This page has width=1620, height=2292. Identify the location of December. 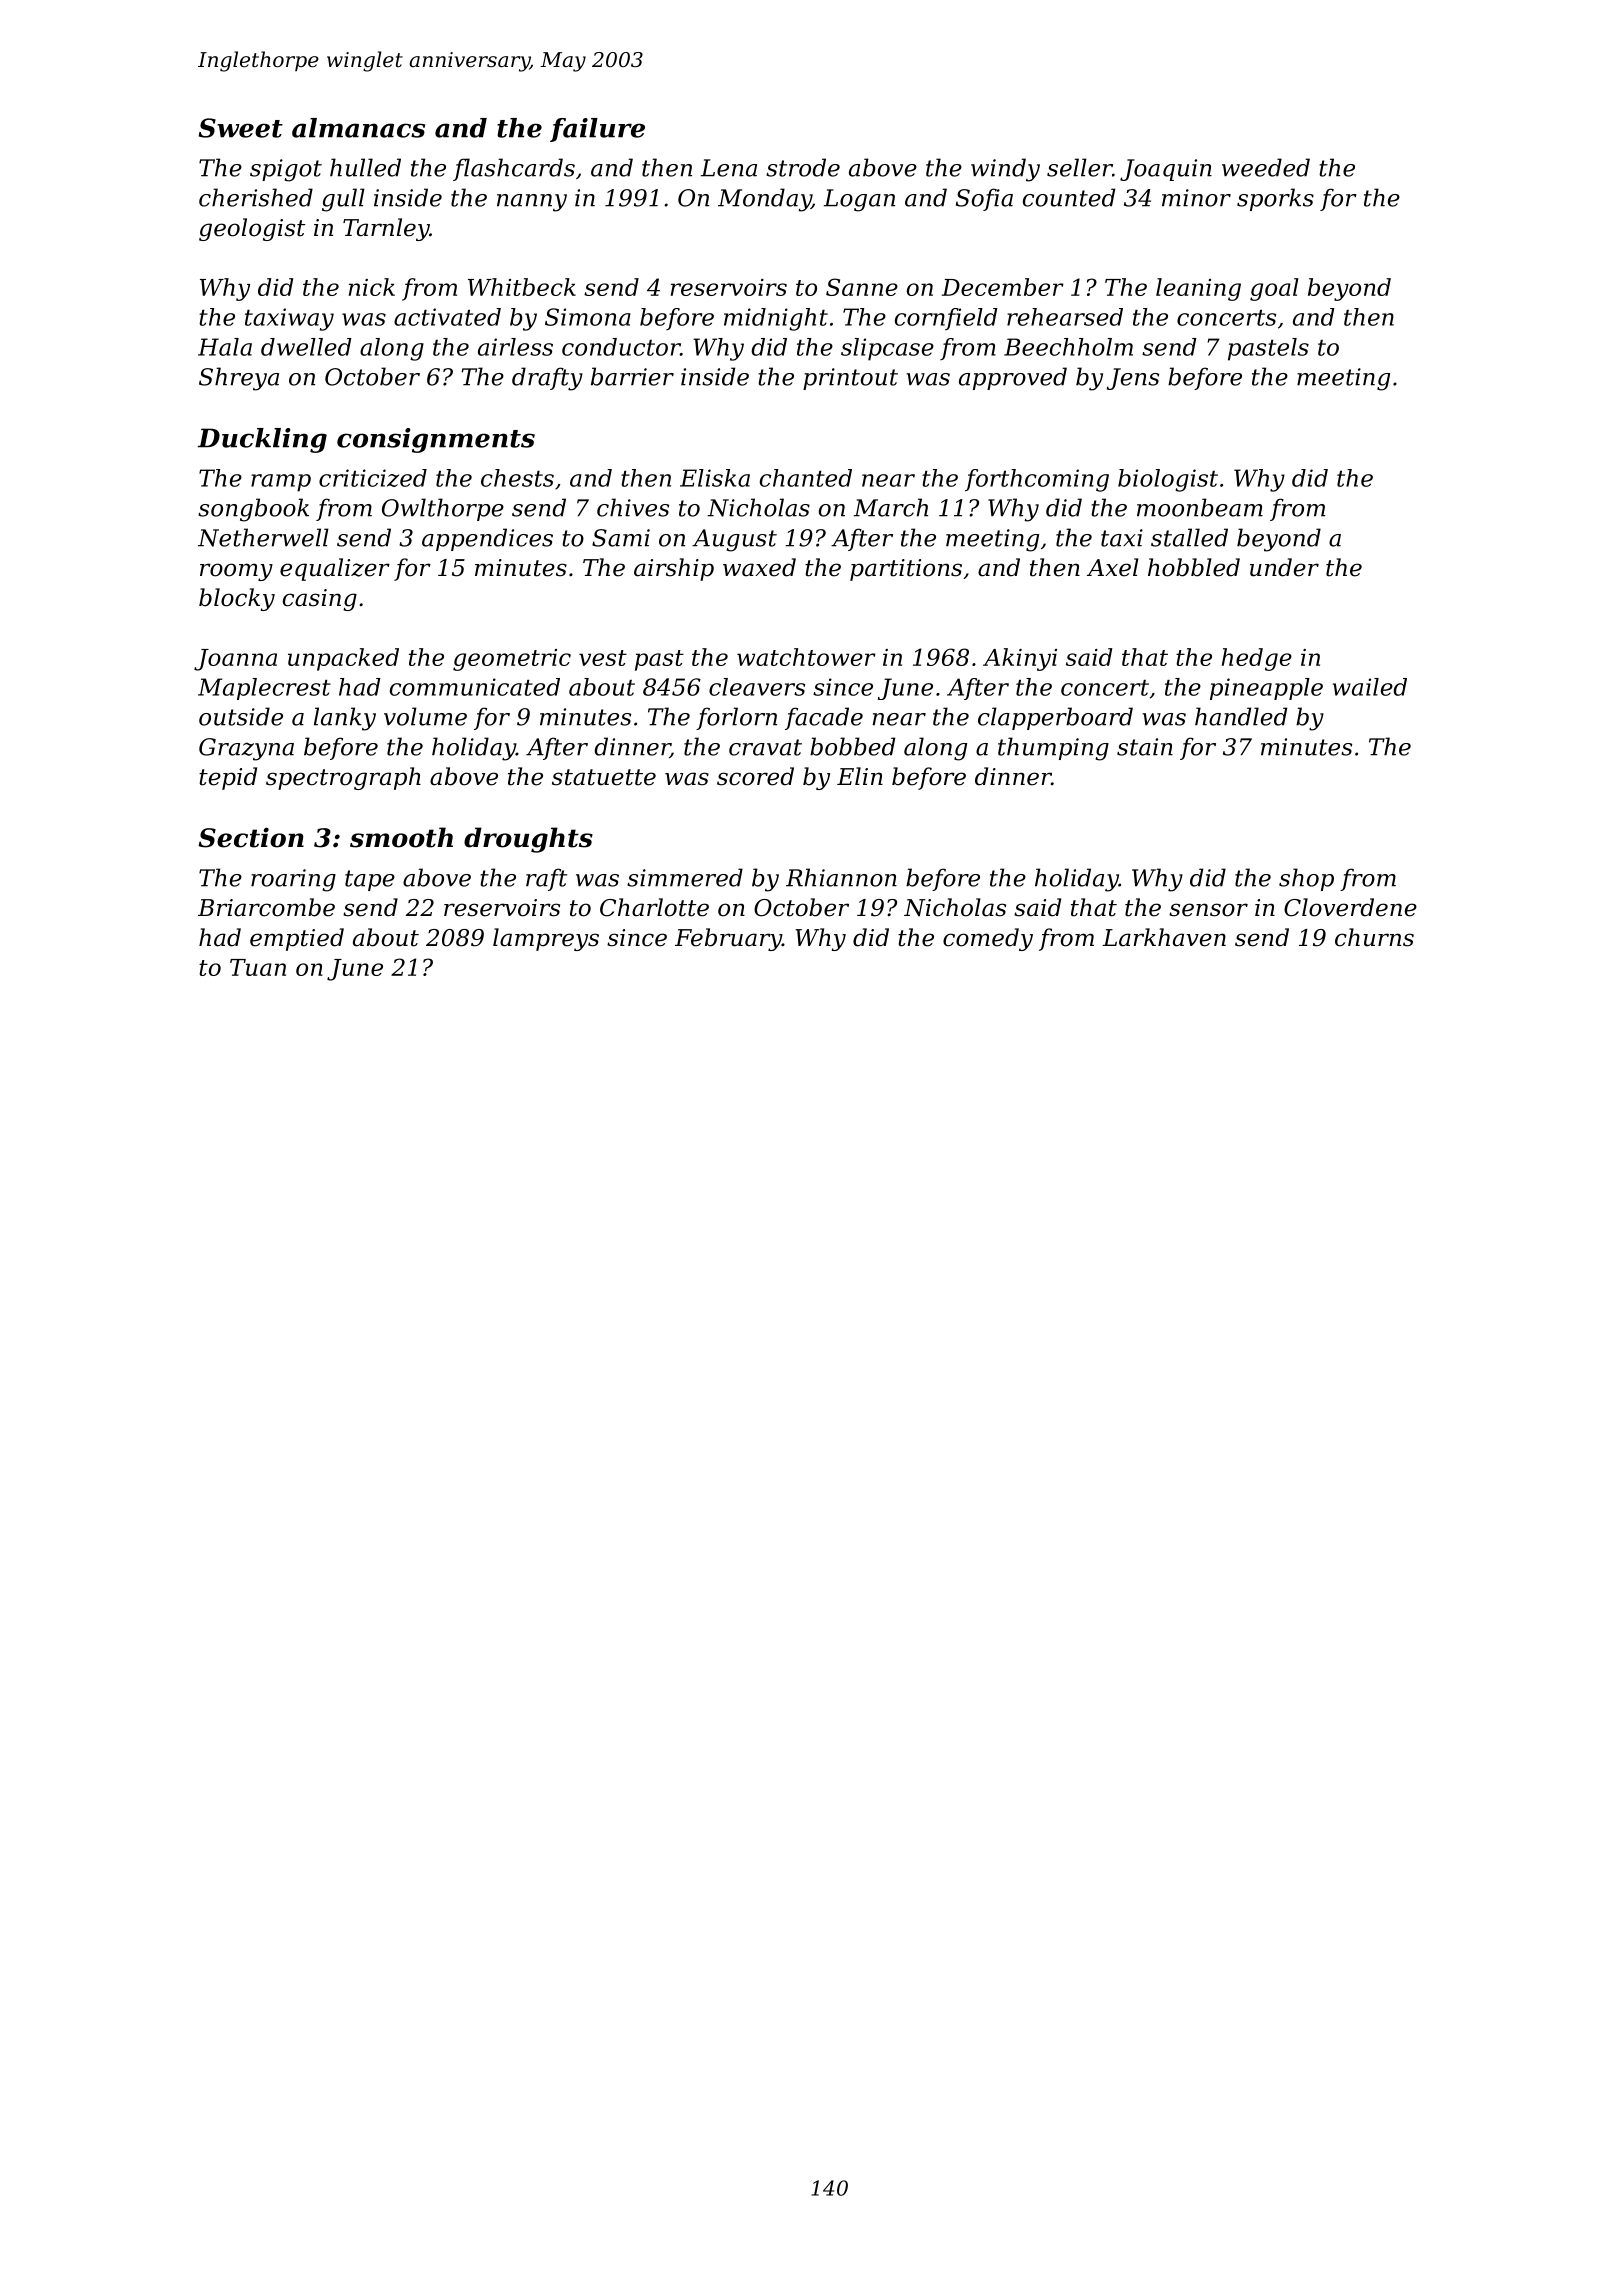
(1003, 287).
